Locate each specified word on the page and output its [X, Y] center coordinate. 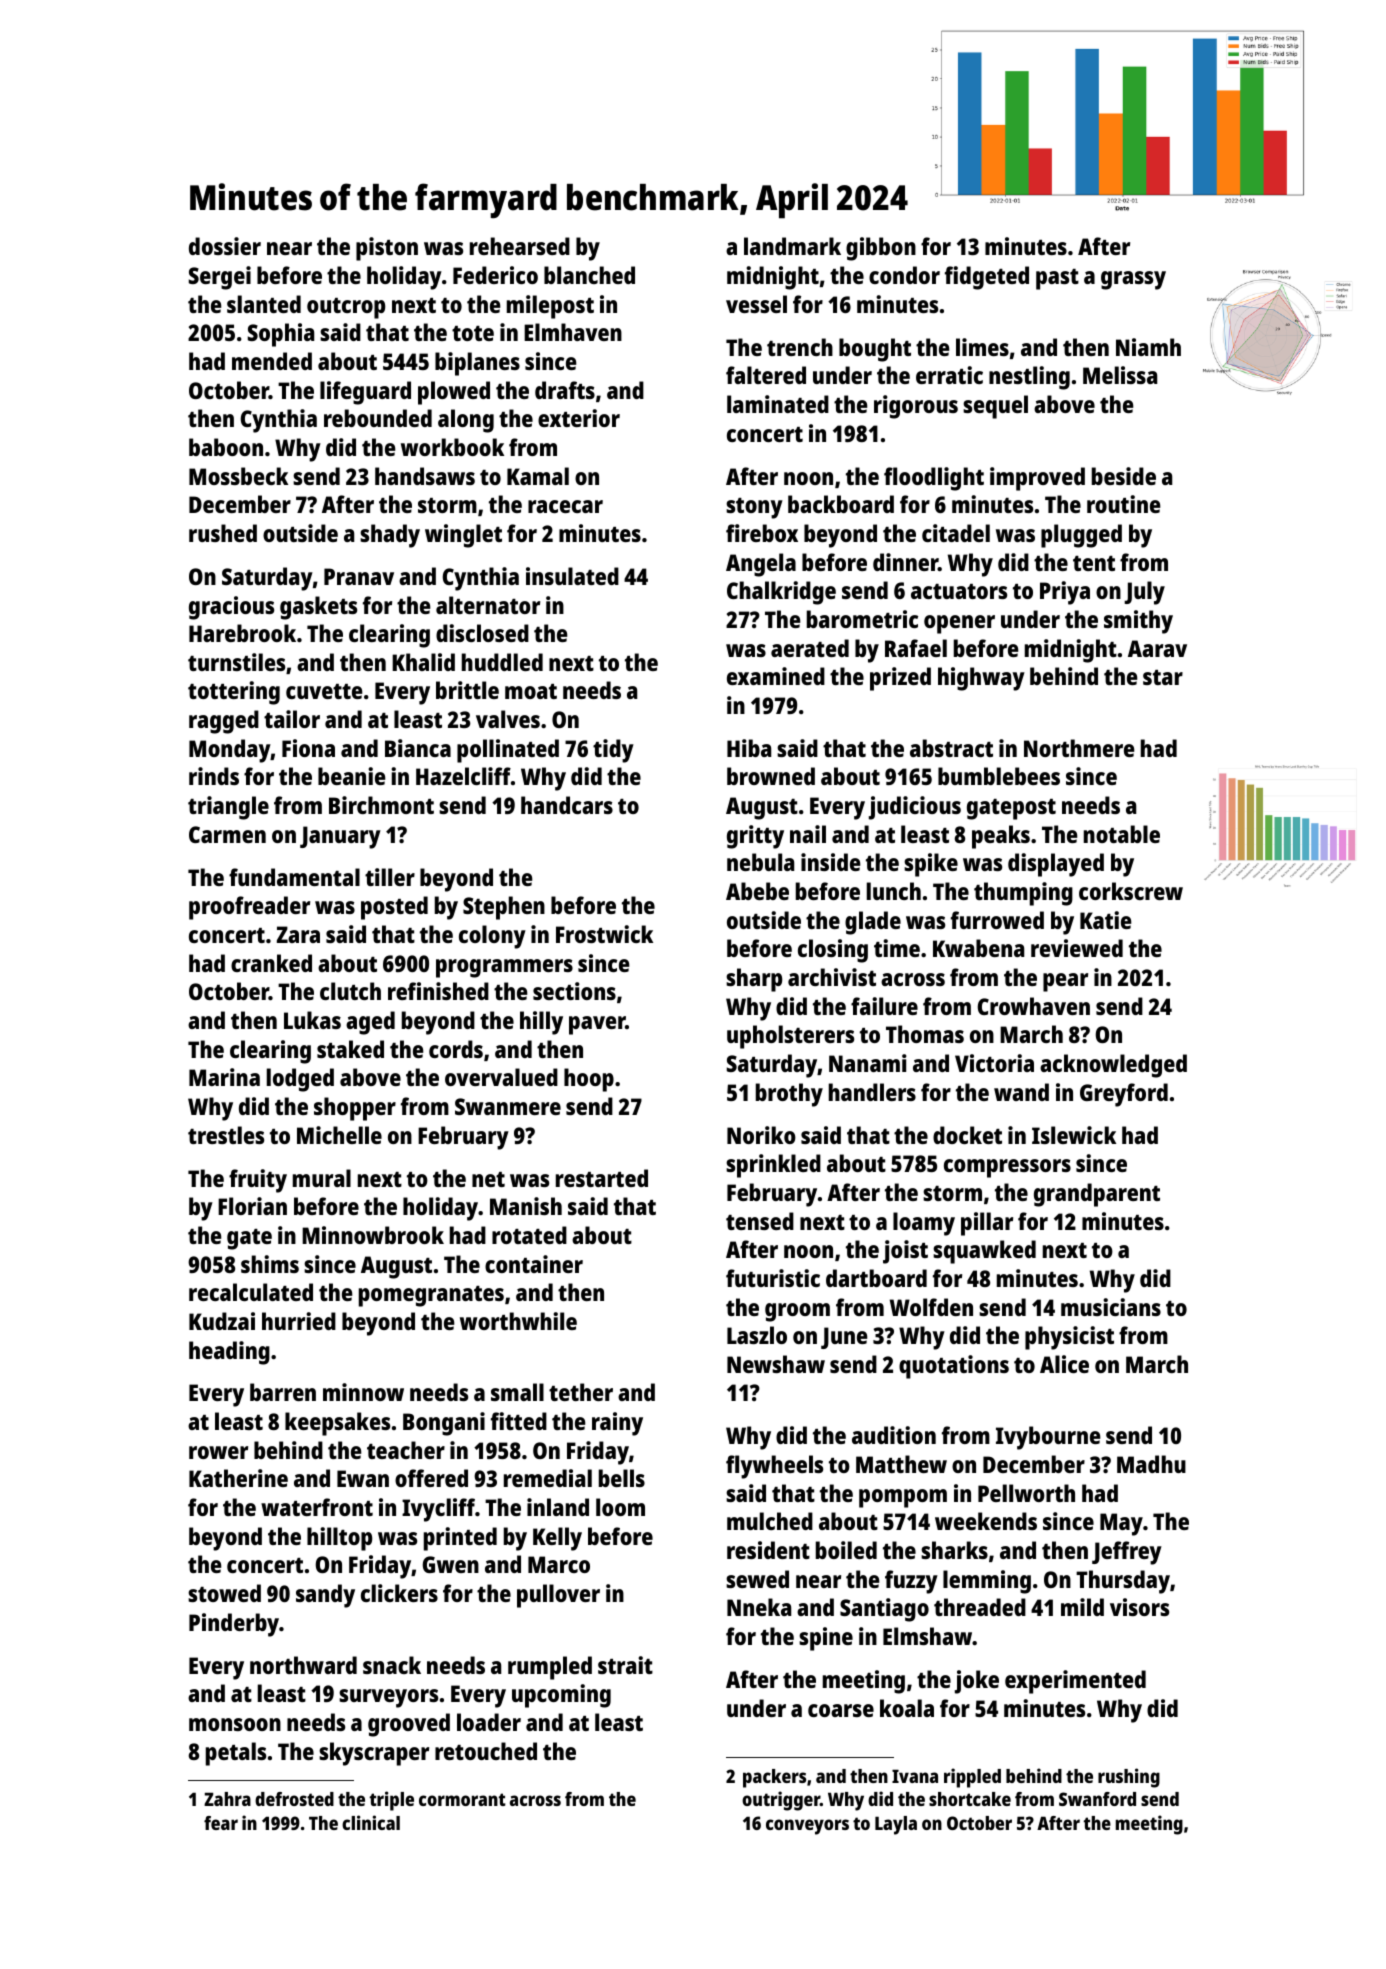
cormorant [462, 1799]
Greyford [1124, 1095]
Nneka [759, 1607]
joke [977, 1682]
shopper [355, 1109]
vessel [756, 304]
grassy [1133, 280]
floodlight [934, 479]
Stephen [504, 908]
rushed [223, 533]
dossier [225, 246]
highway [981, 679]
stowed [224, 1593]
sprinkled [773, 1166]
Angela [761, 565]
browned [771, 776]
